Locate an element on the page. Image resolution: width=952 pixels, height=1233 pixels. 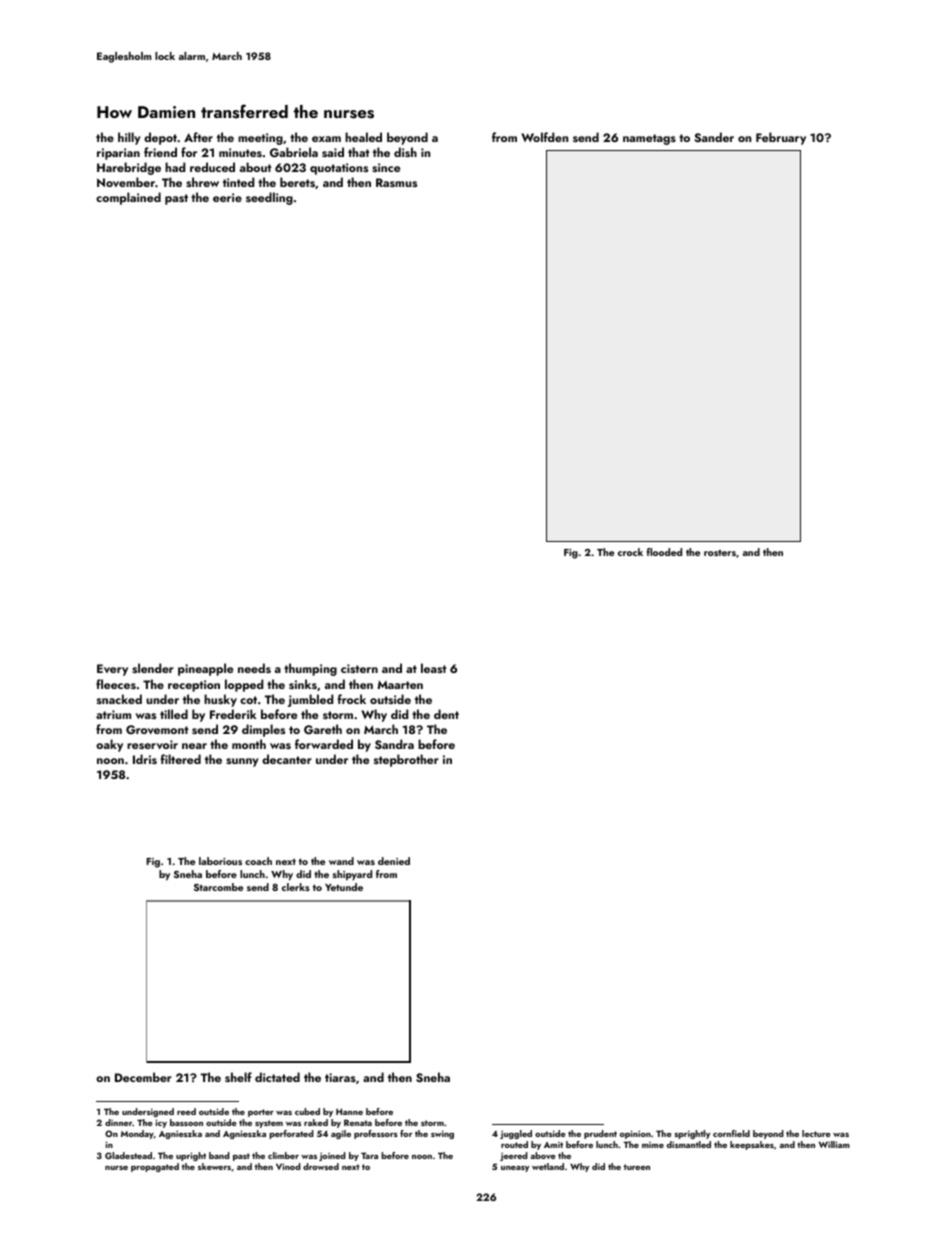
Sandra is located at coordinates (394, 744).
